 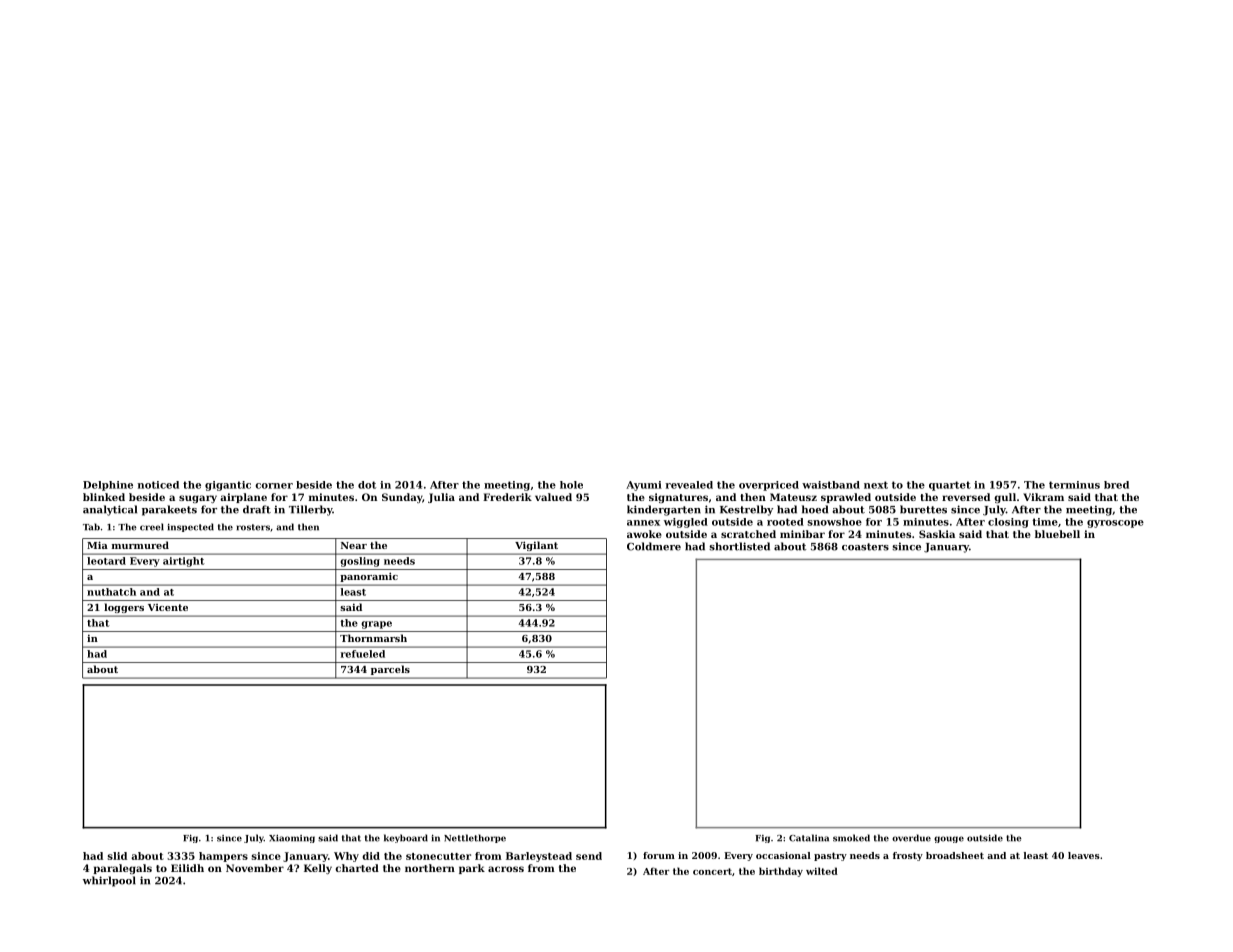 I want to click on whirlpool, so click(x=109, y=881).
